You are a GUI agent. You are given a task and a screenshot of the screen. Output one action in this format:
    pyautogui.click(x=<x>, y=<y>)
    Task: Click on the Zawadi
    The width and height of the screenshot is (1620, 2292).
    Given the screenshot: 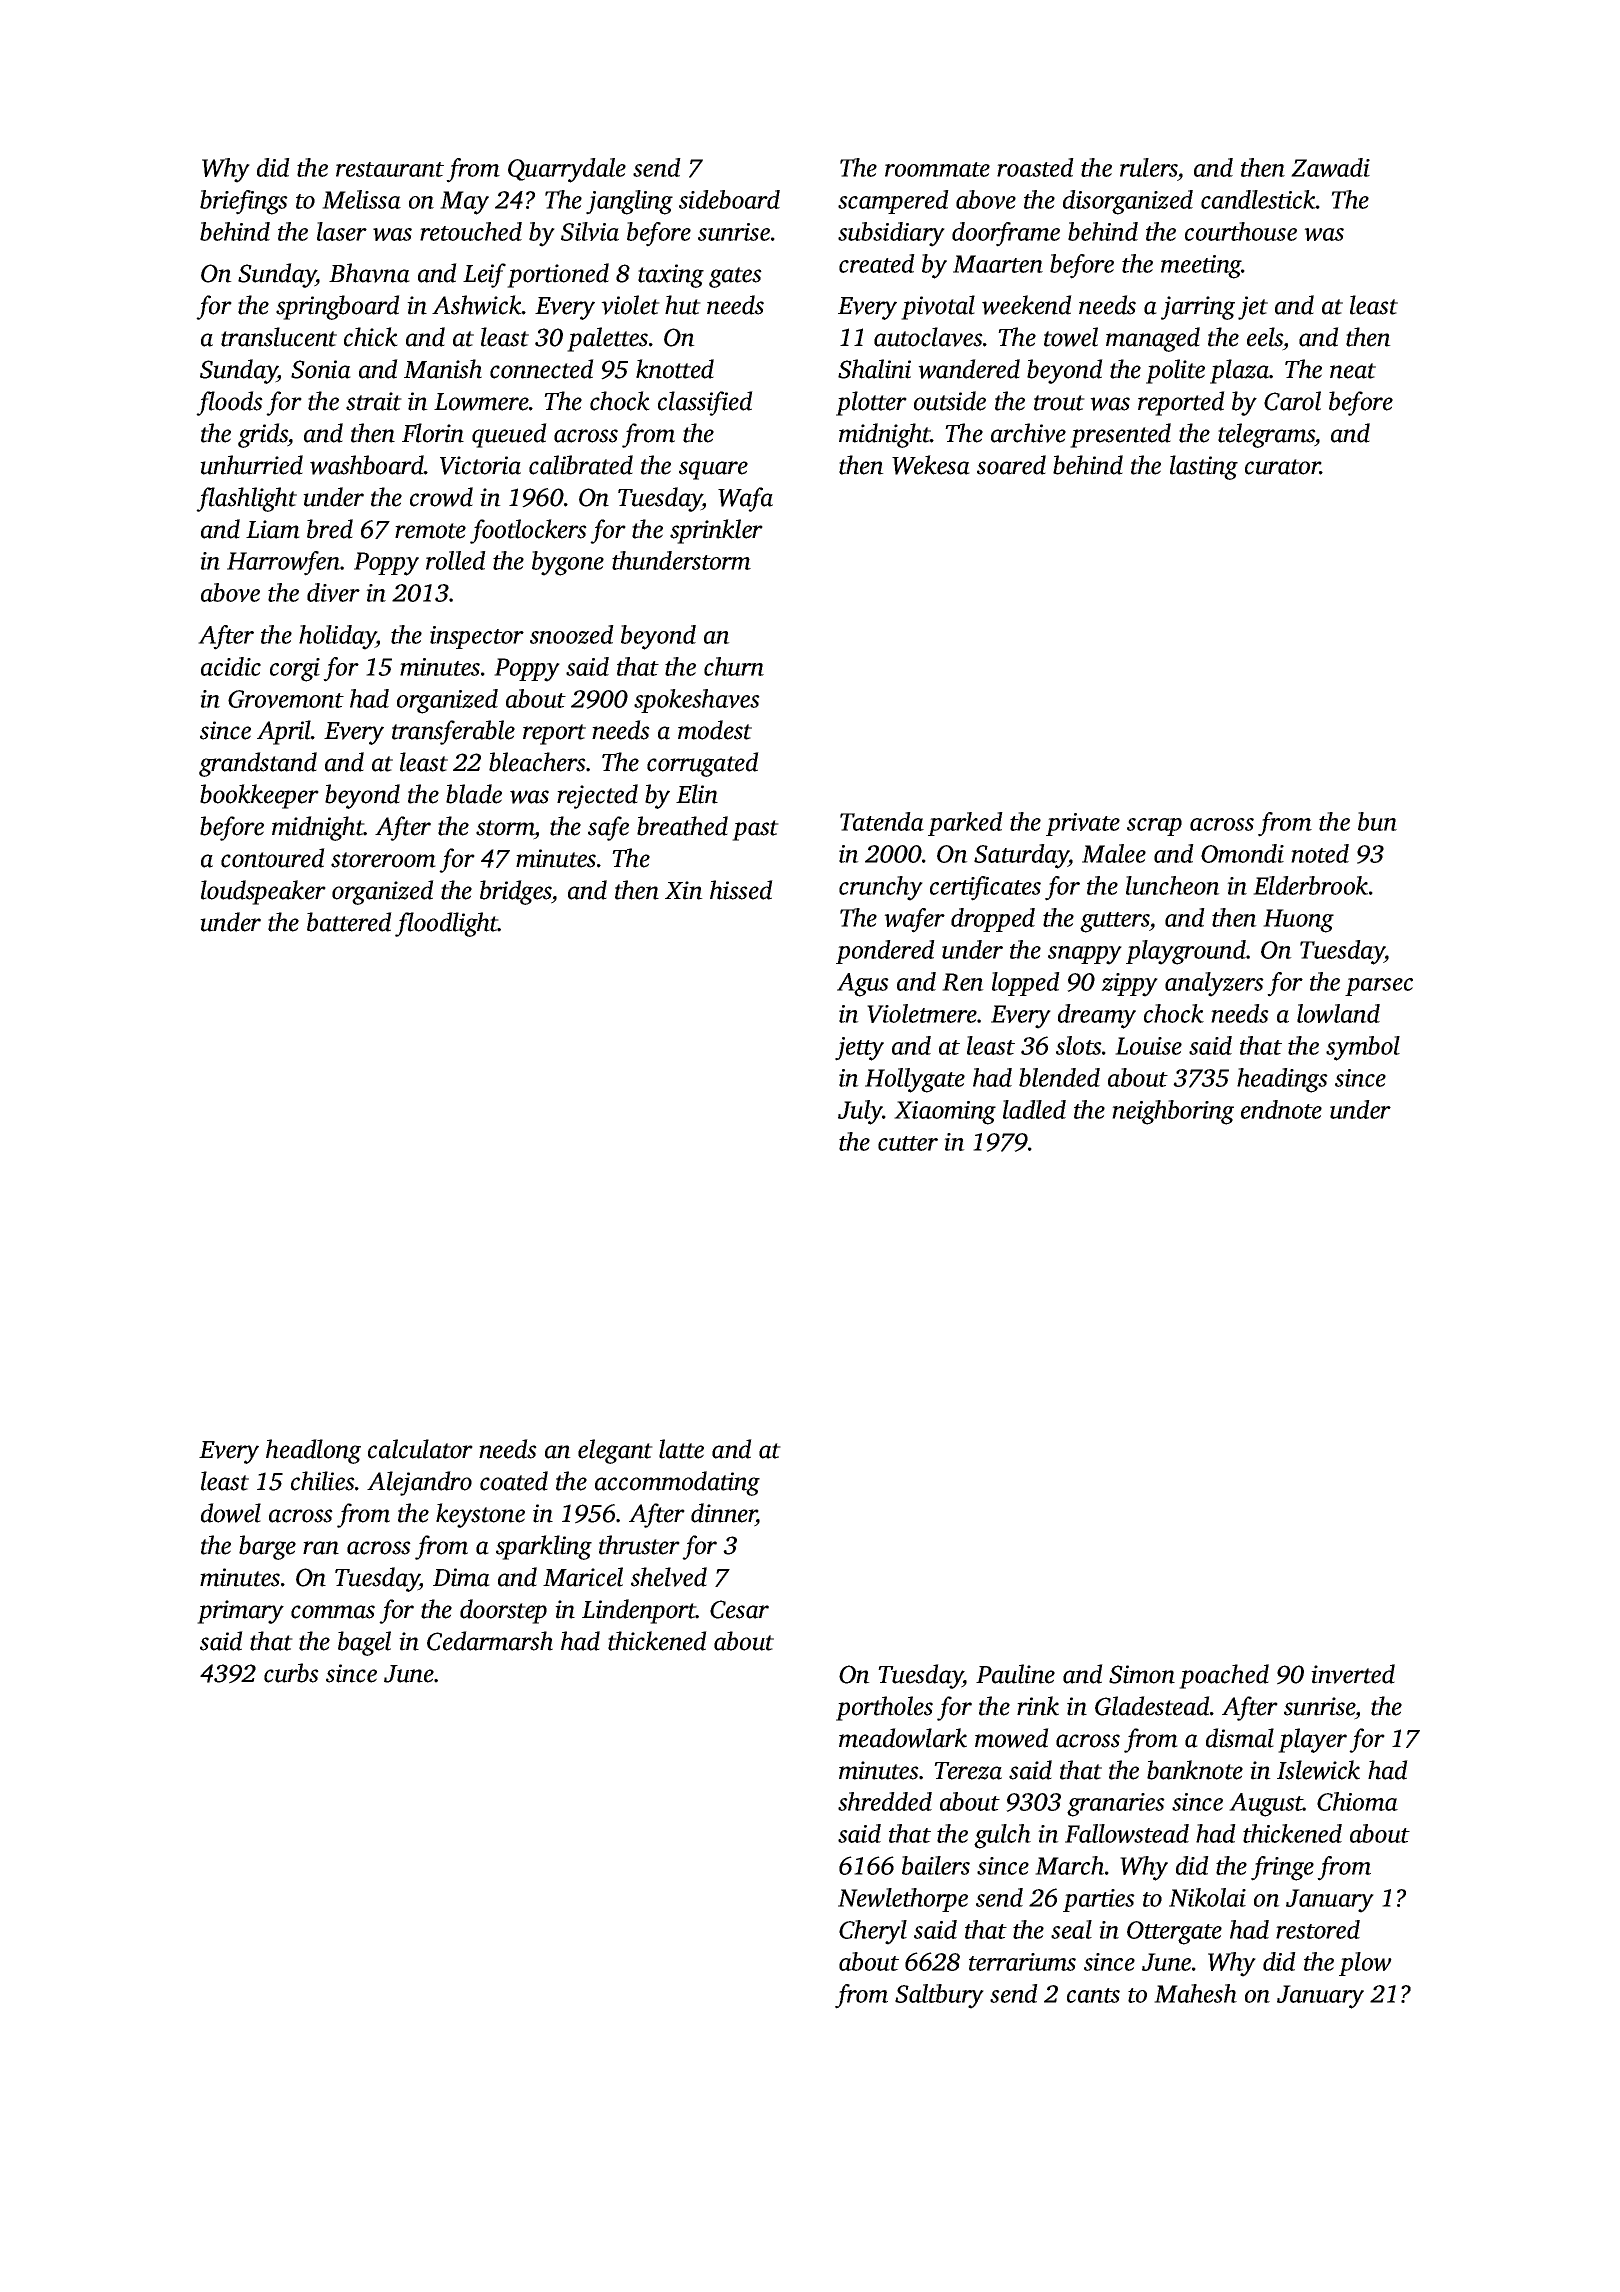 What is the action you would take?
    pyautogui.click(x=1330, y=167)
